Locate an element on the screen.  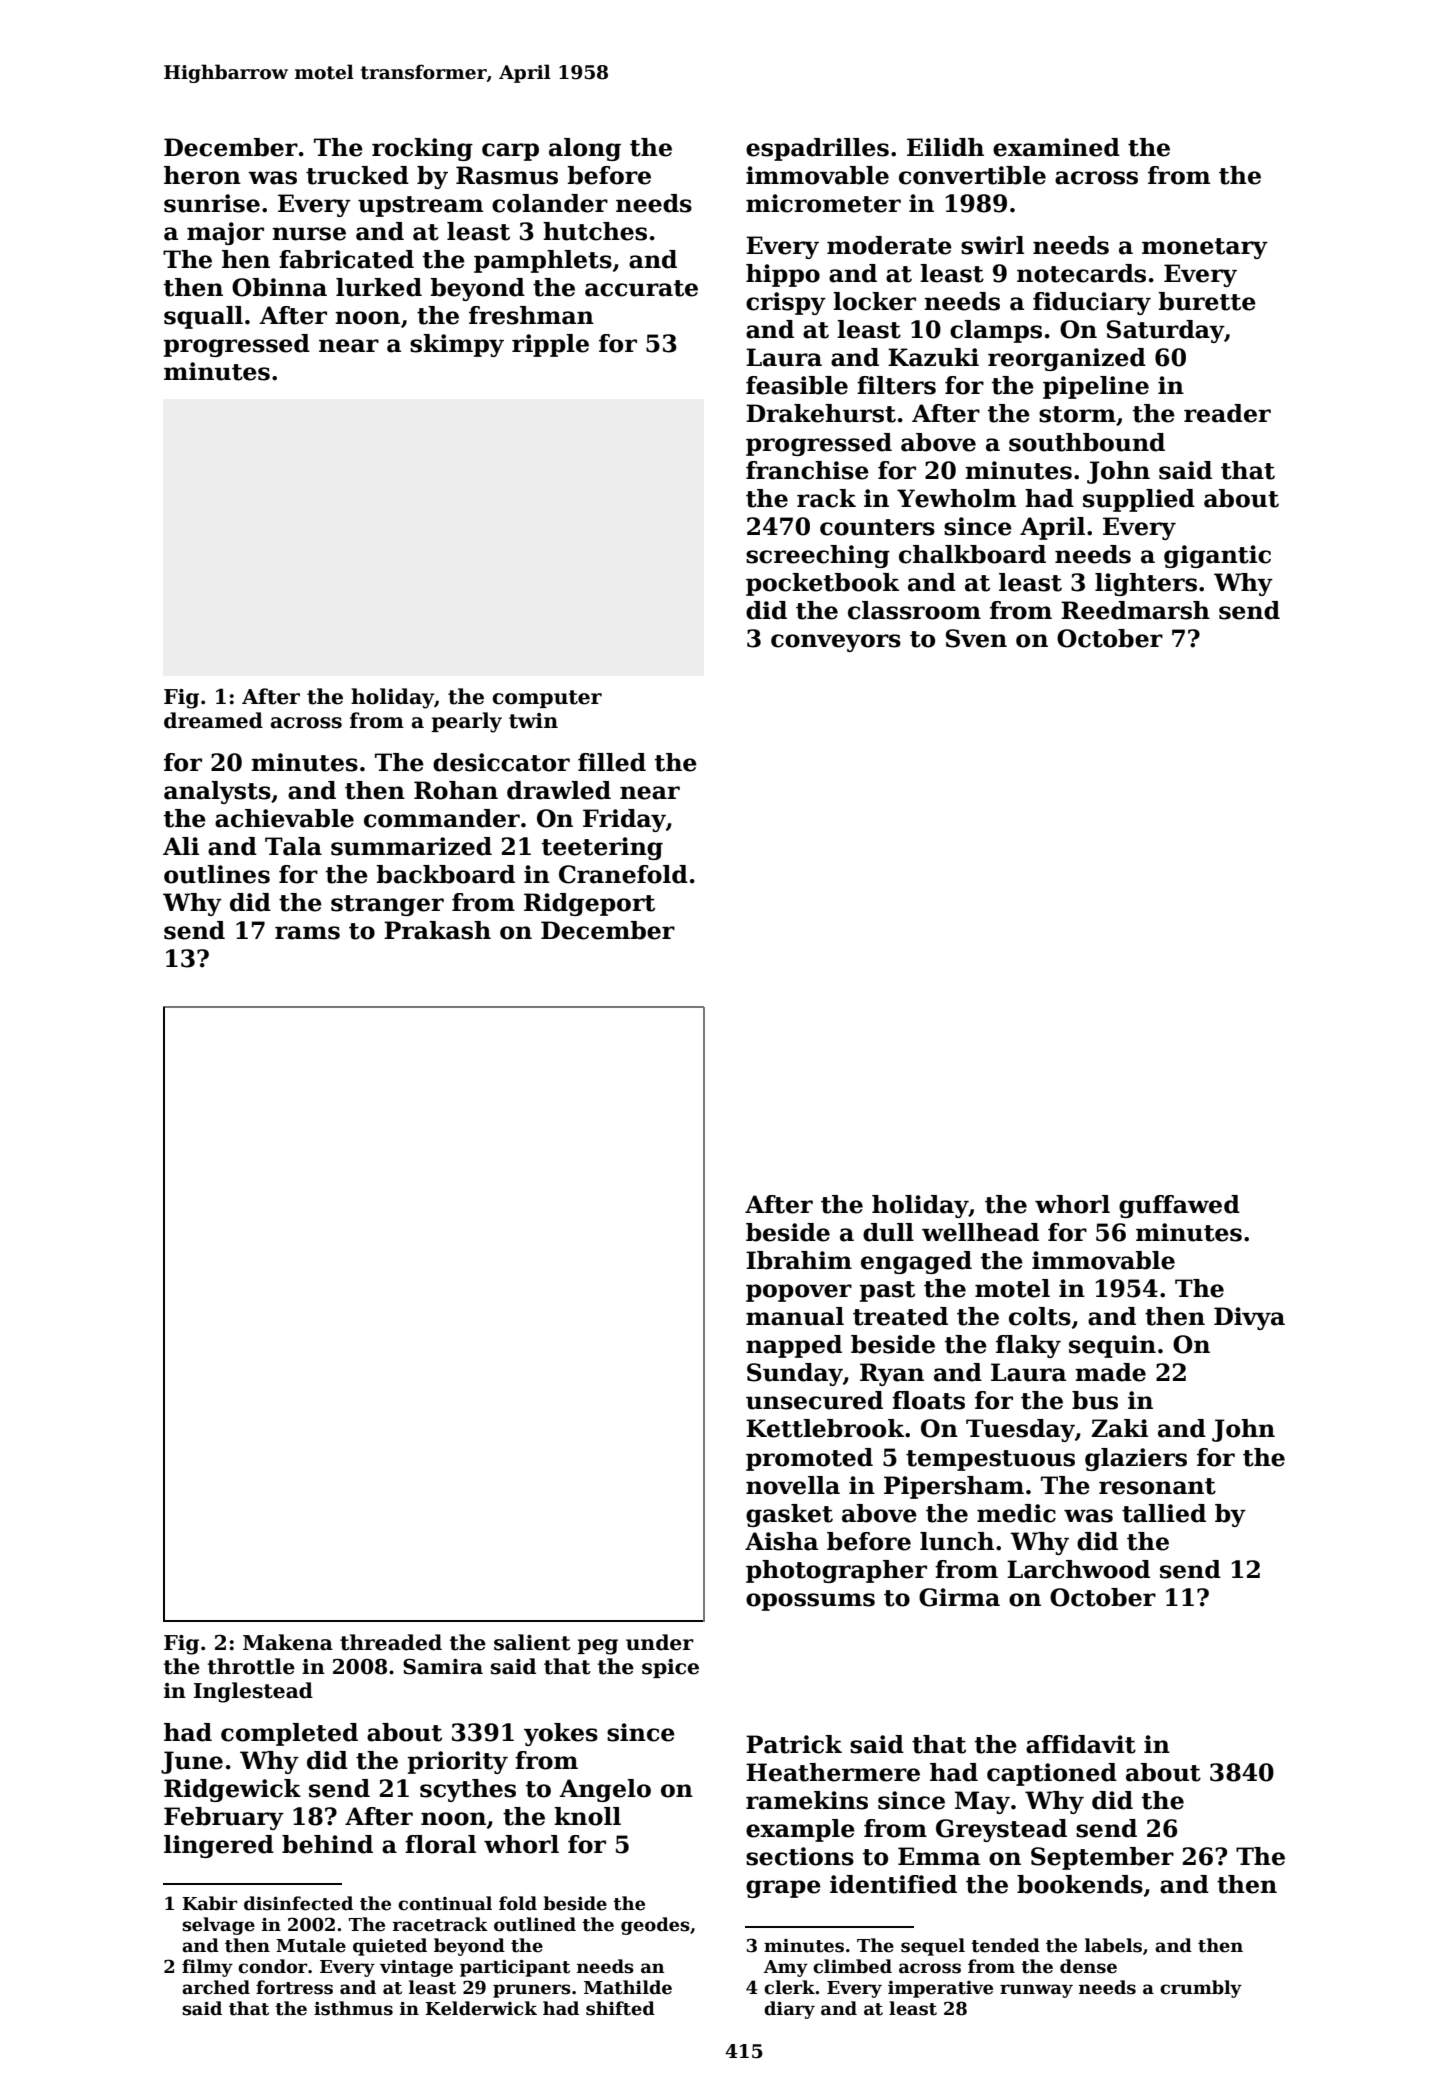
pearly is located at coordinates (466, 722).
